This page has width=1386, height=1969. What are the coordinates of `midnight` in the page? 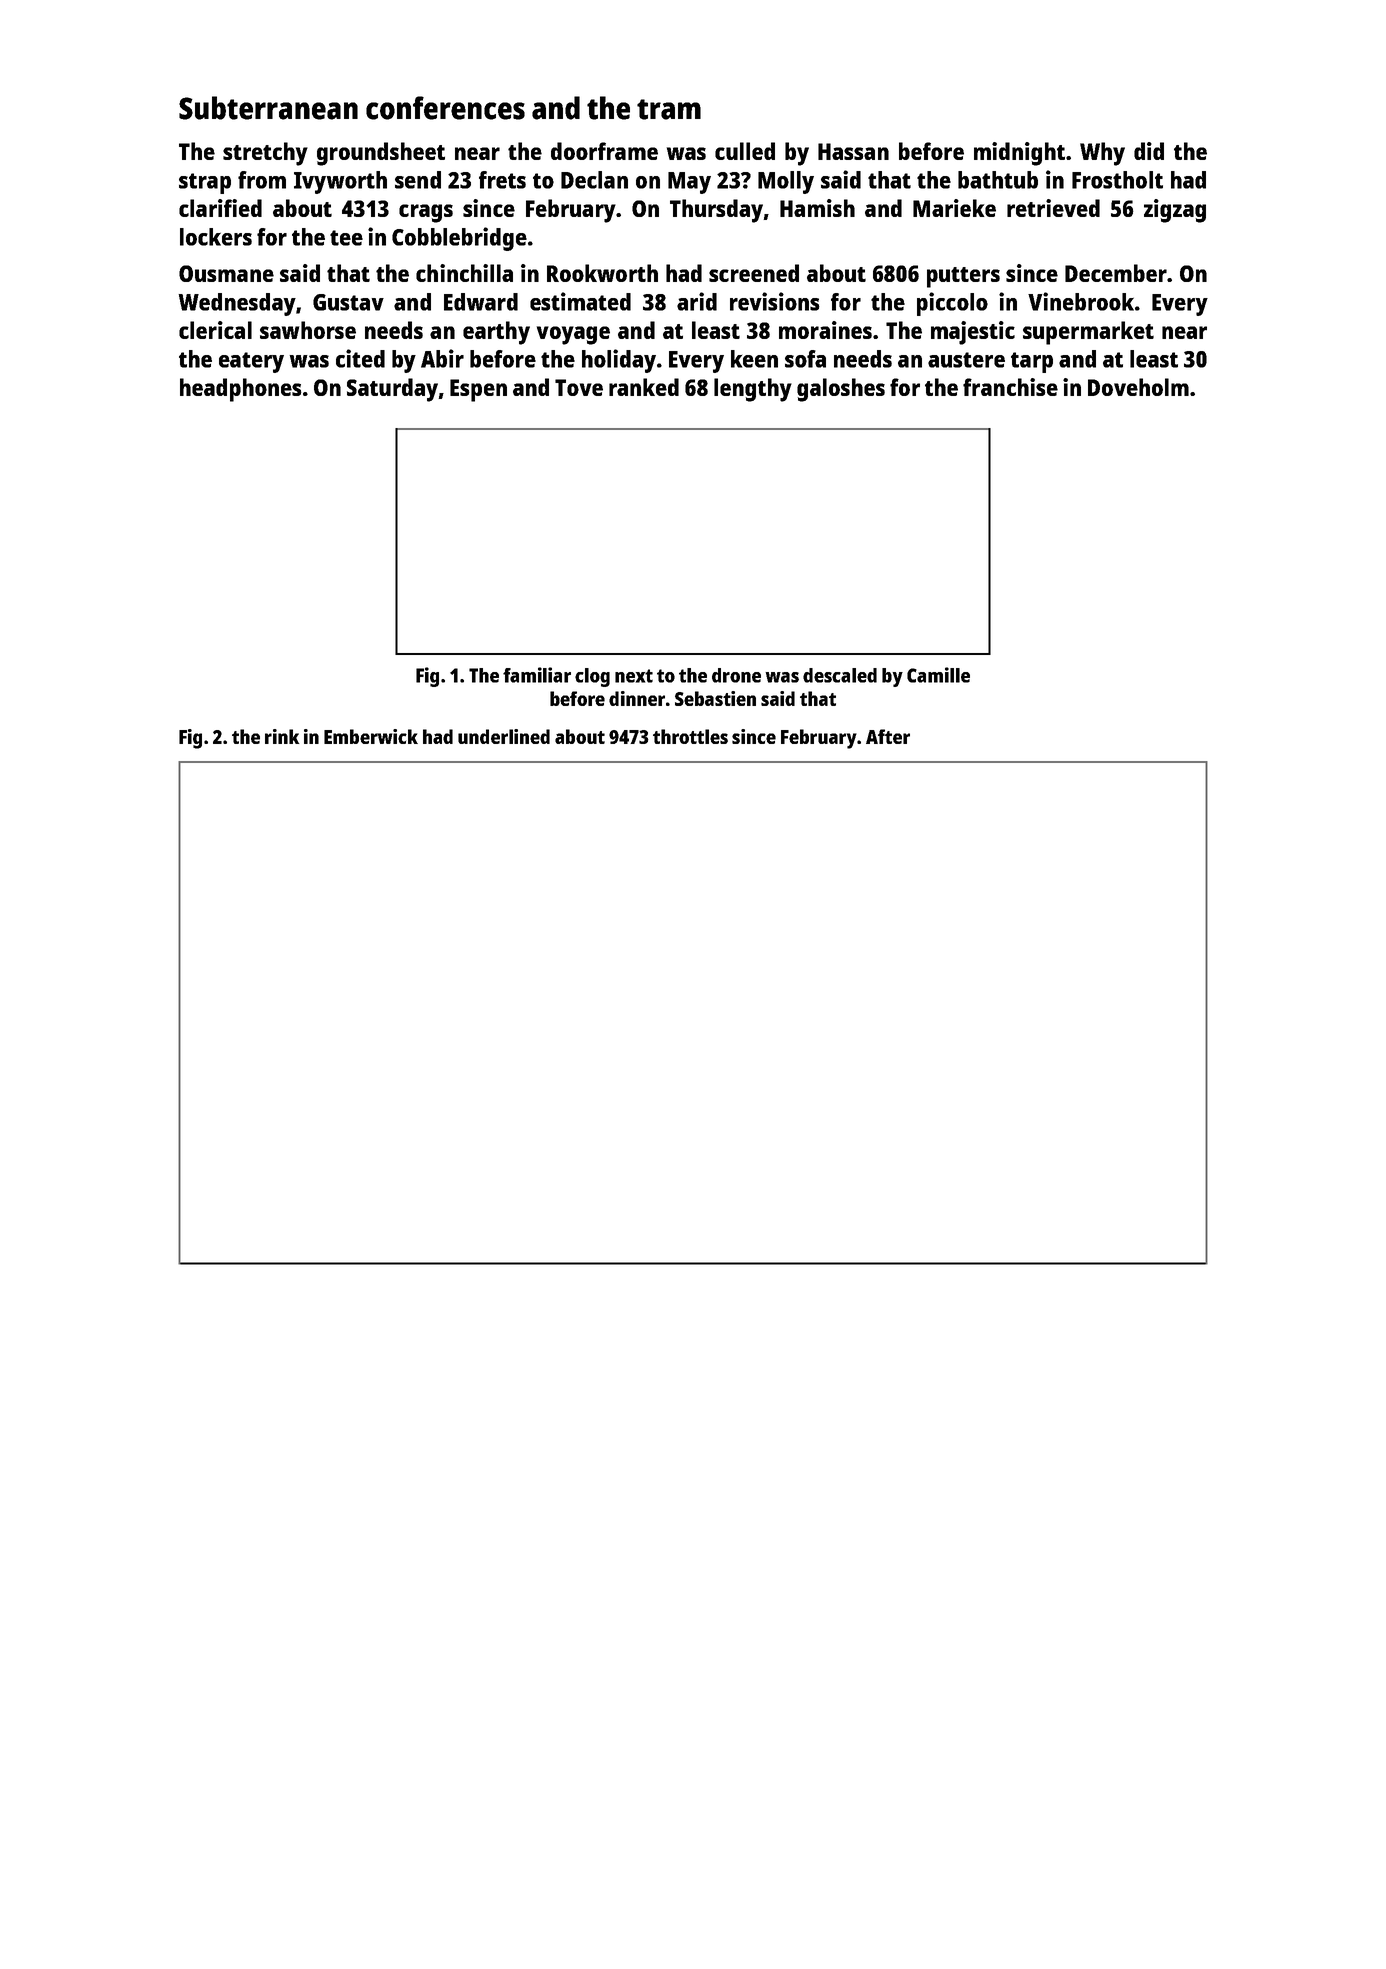 It's located at (1019, 154).
